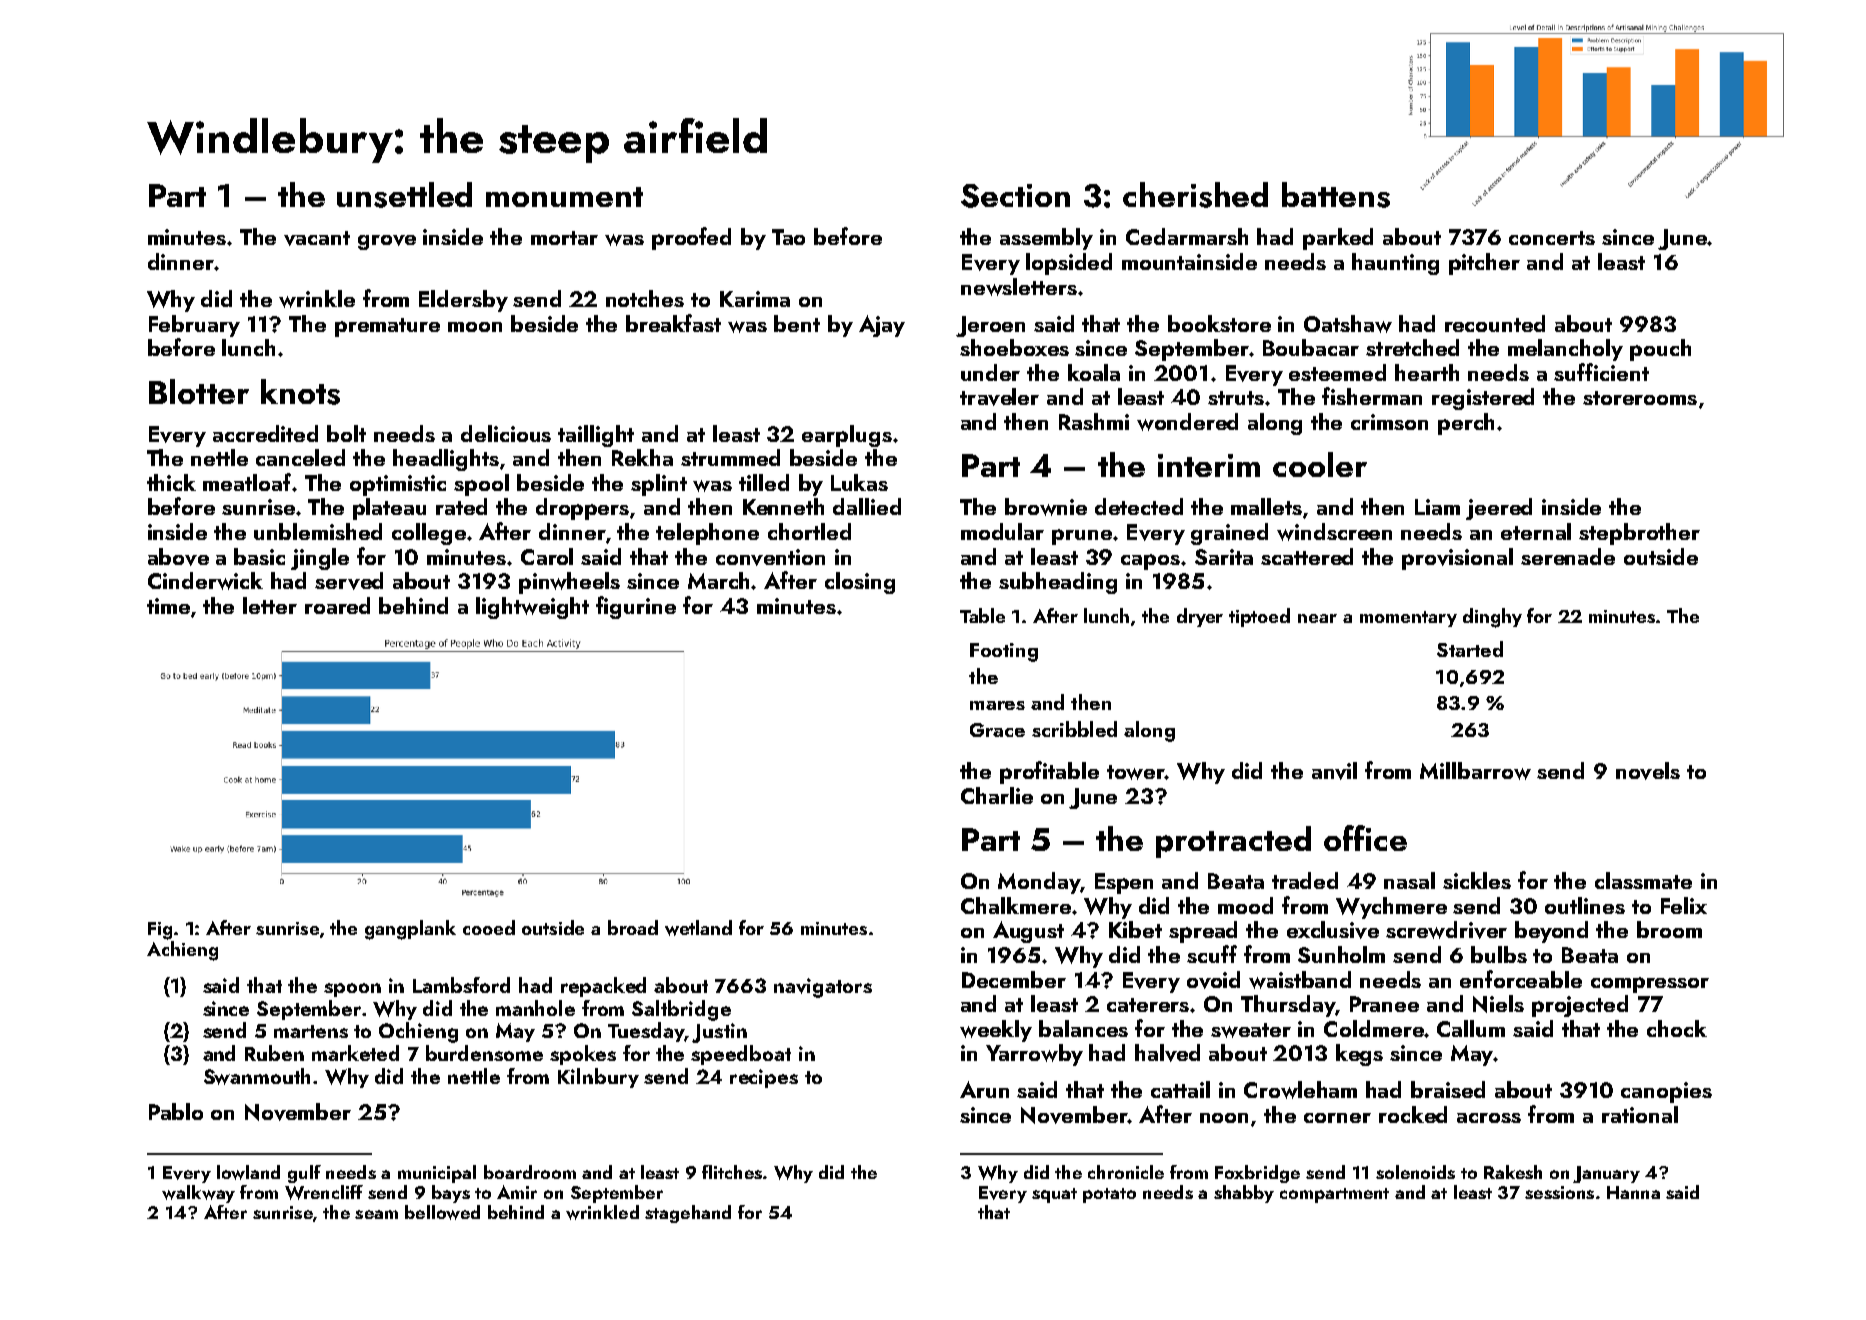  Describe the element at coordinates (317, 238) in the page. I see `vacant` at that location.
